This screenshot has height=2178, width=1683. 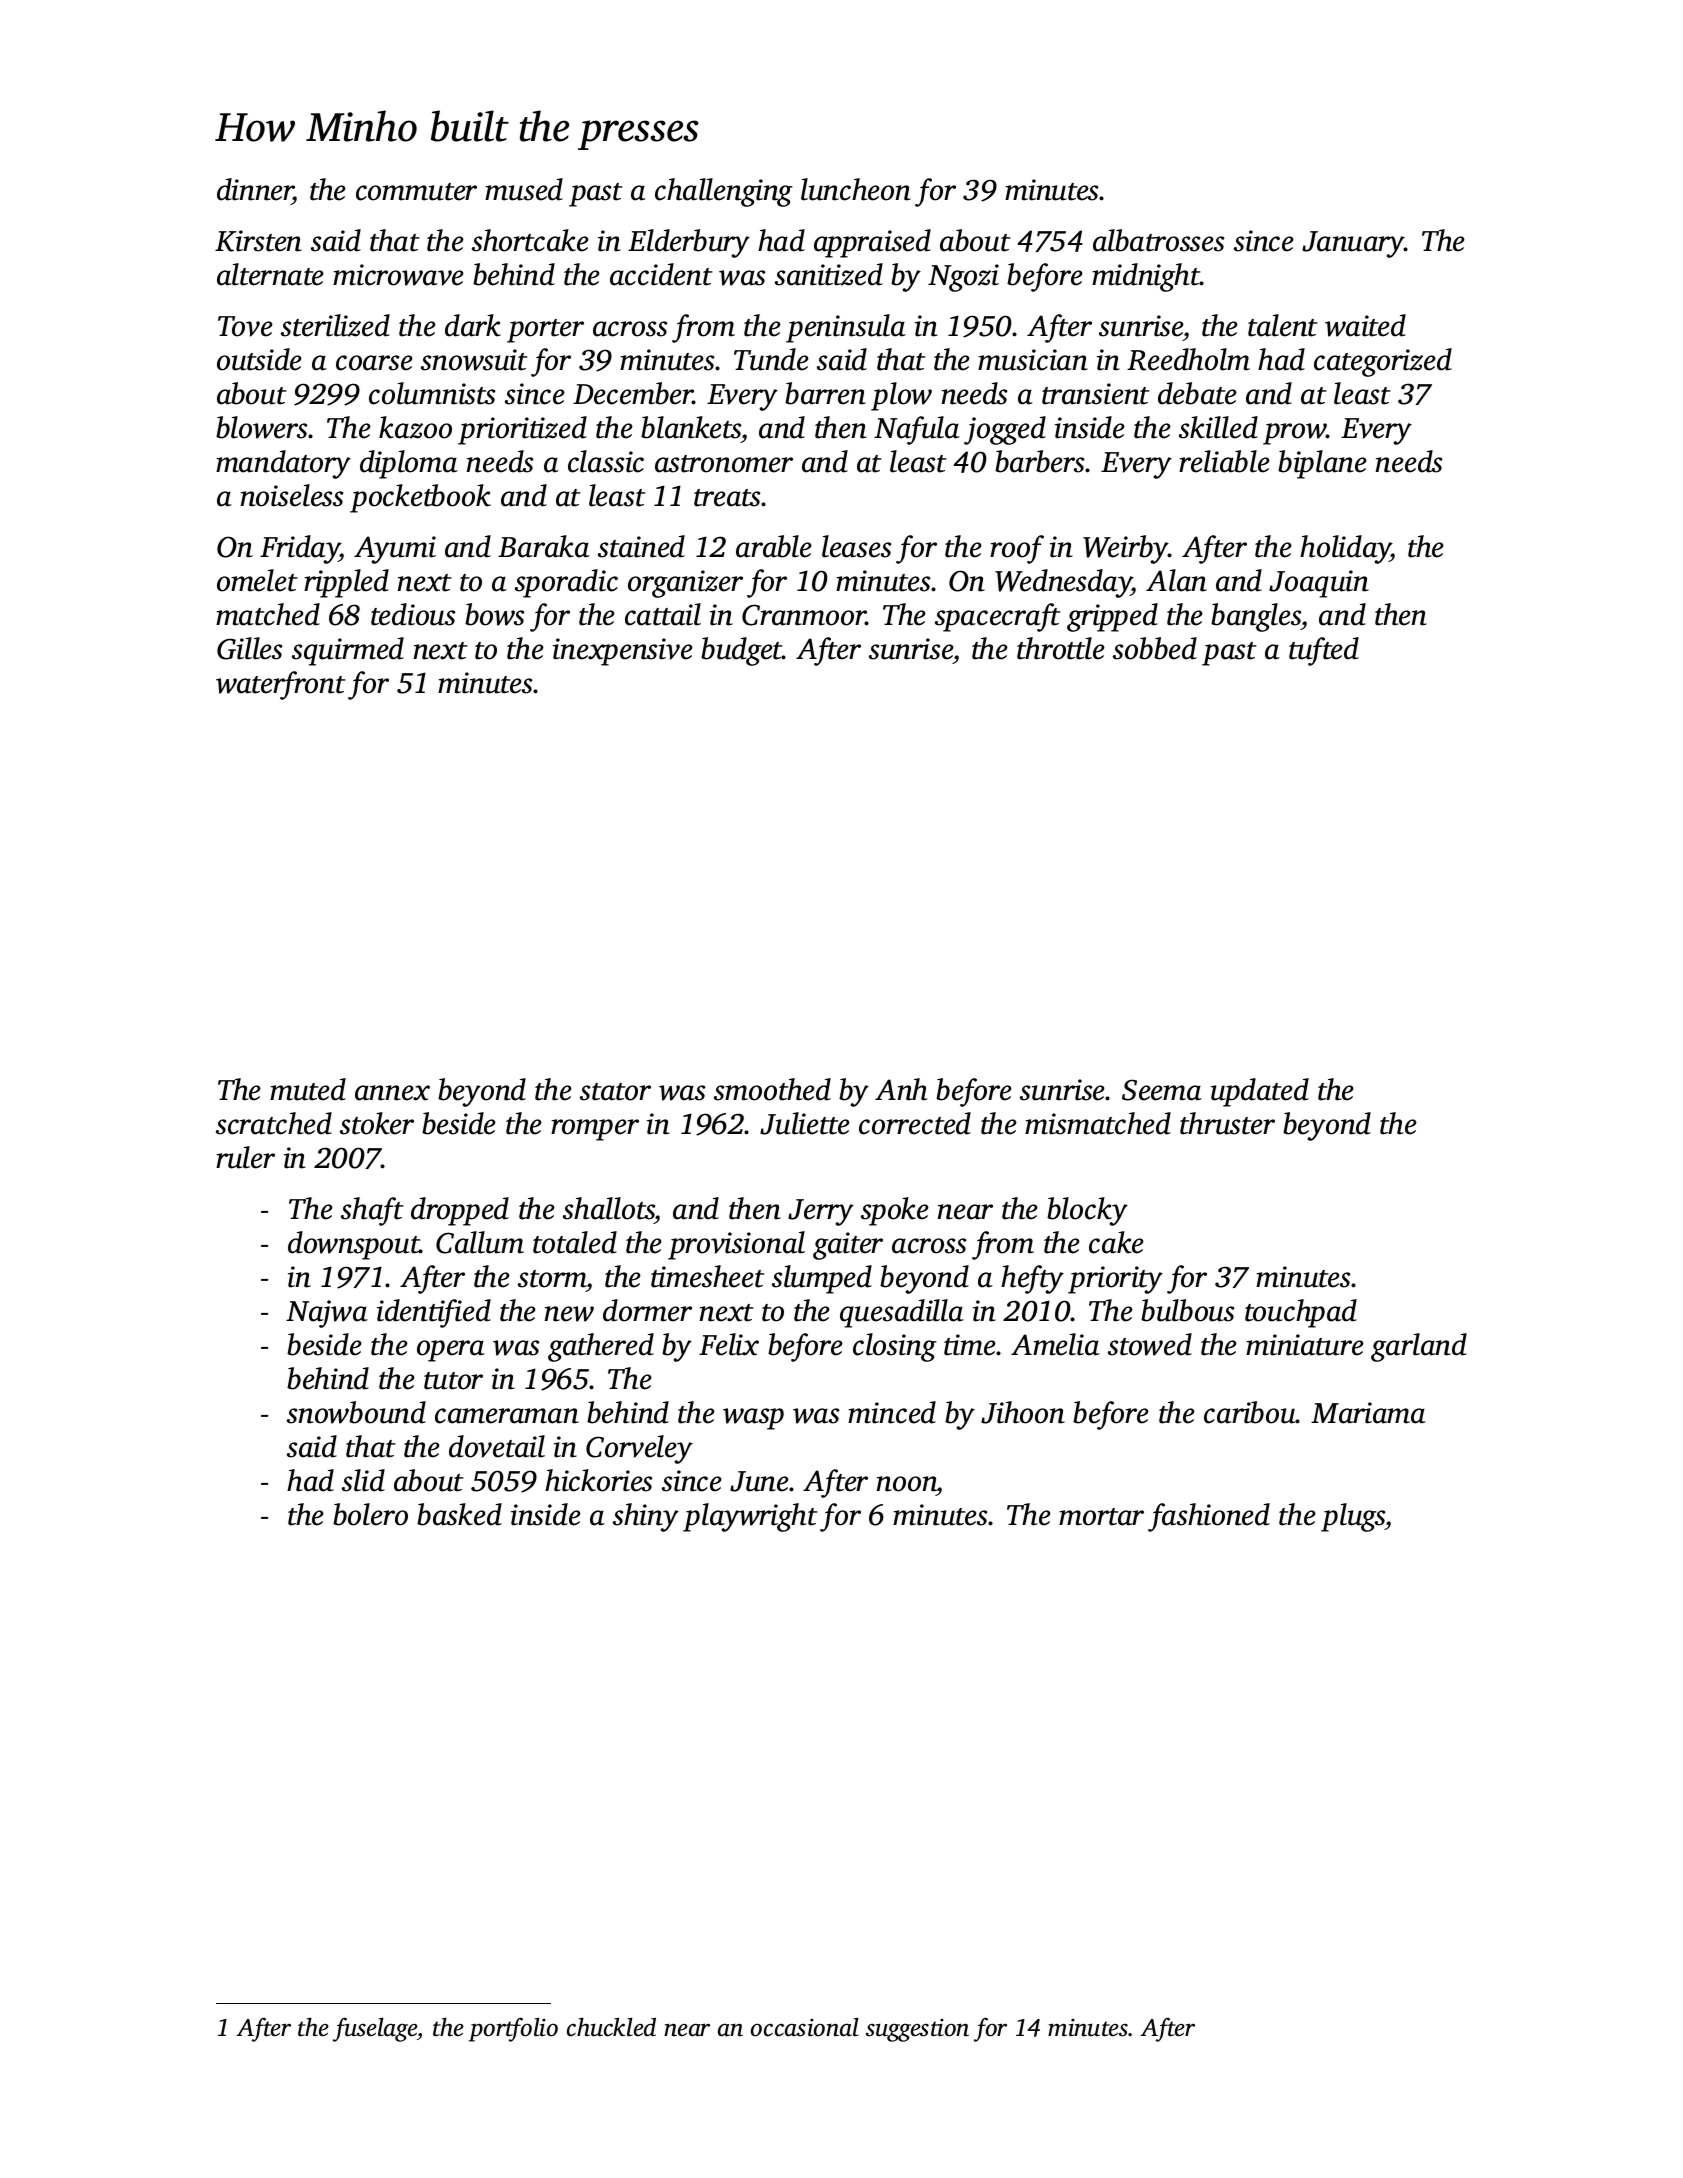 I want to click on scratched, so click(x=274, y=1123).
